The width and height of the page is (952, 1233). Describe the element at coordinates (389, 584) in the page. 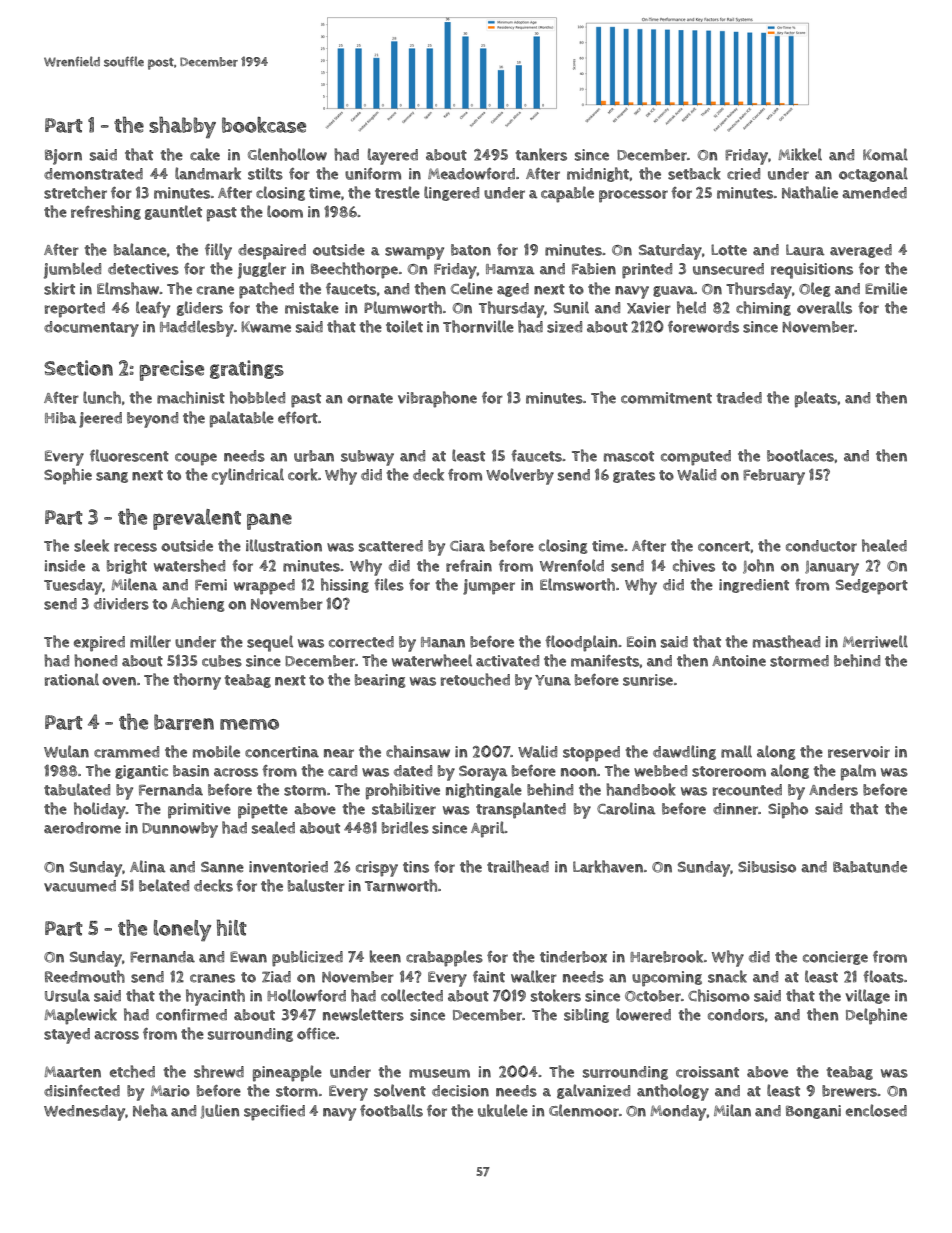

I see `files` at that location.
